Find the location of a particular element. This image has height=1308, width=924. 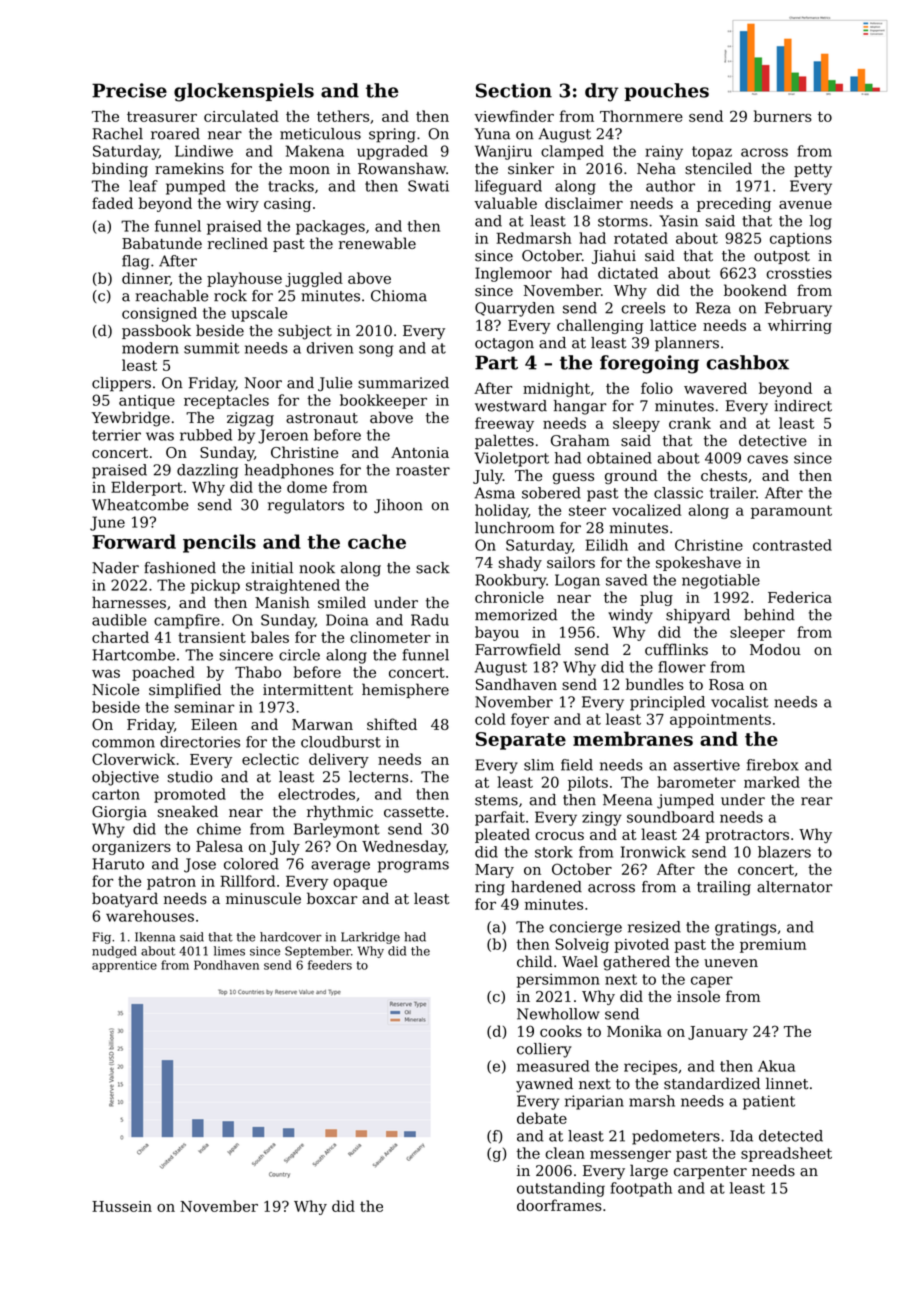

cooks is located at coordinates (561, 1031).
